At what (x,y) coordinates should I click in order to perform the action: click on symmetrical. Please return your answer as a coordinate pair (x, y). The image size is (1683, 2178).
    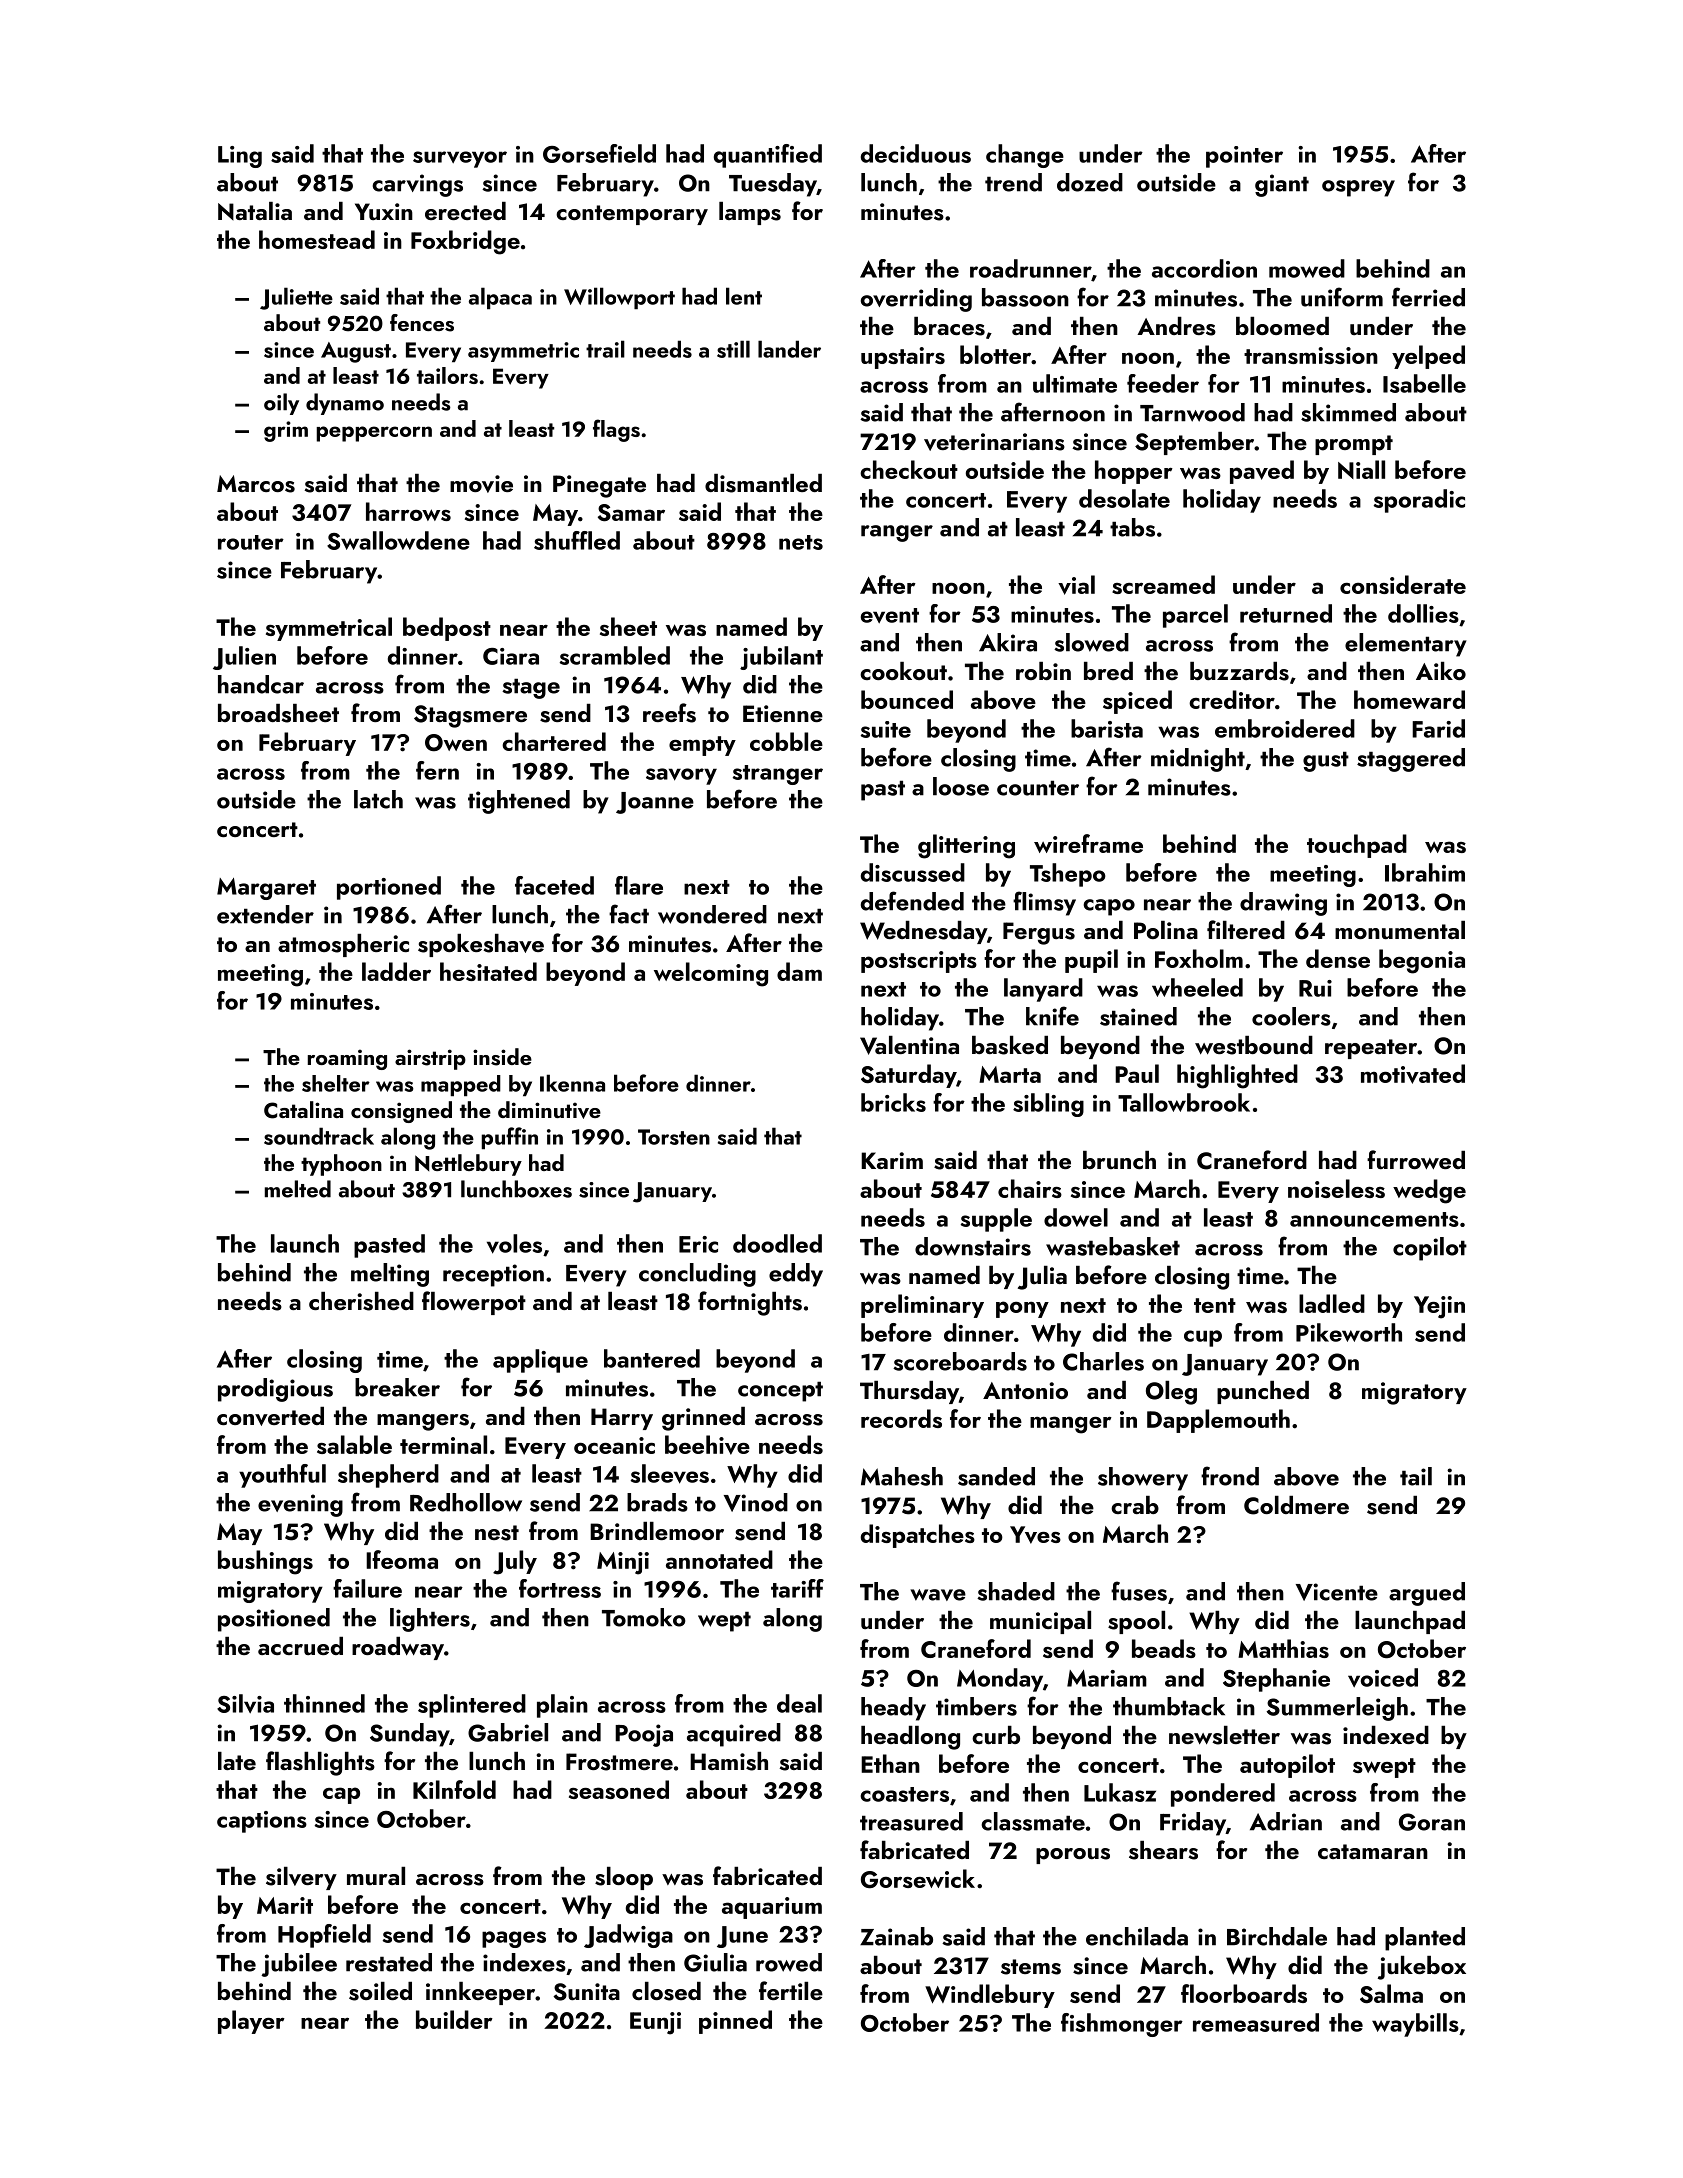
    Looking at the image, I should click on (329, 629).
